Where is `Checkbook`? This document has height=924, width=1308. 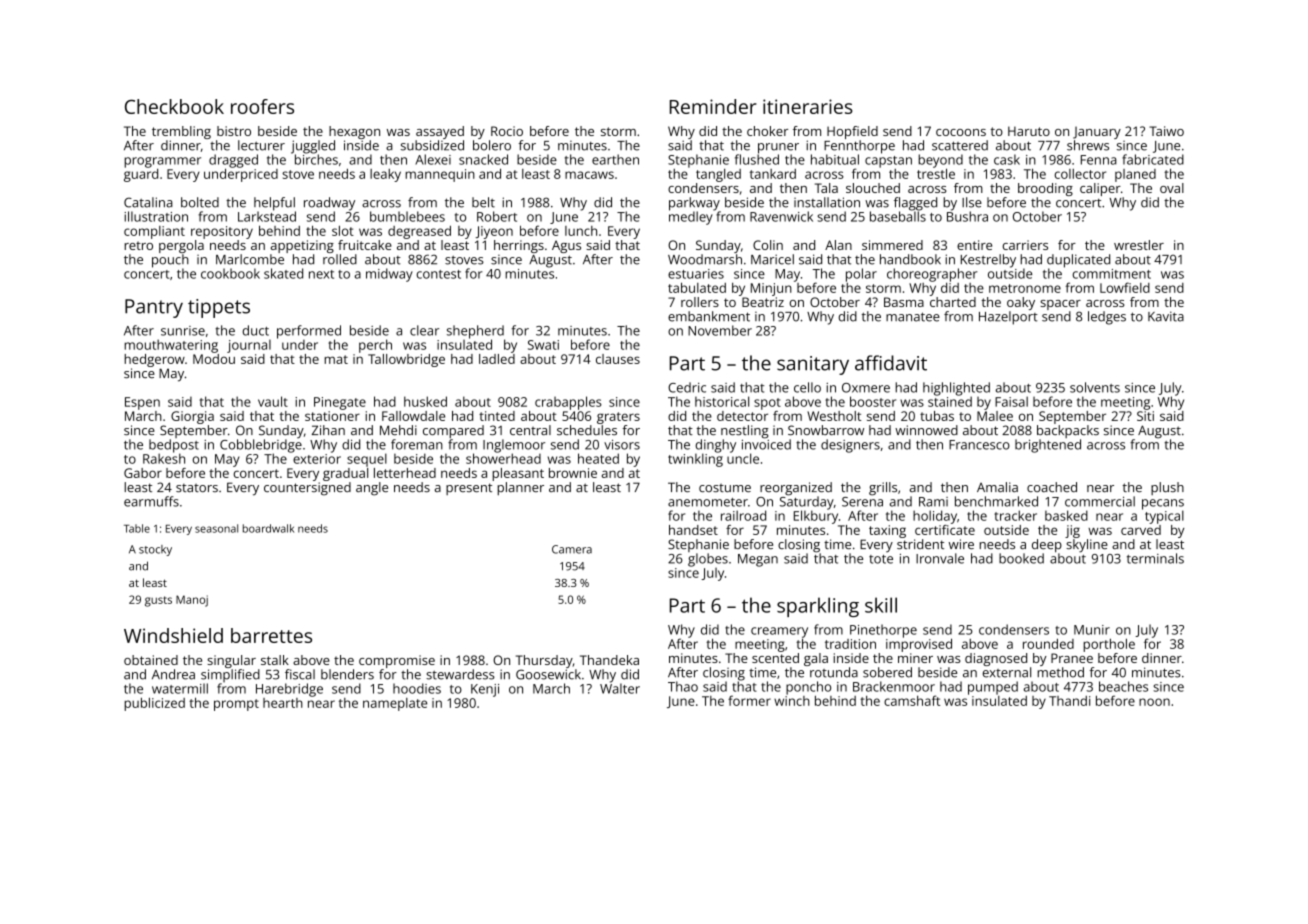
Checkbook is located at coordinates (174, 106).
